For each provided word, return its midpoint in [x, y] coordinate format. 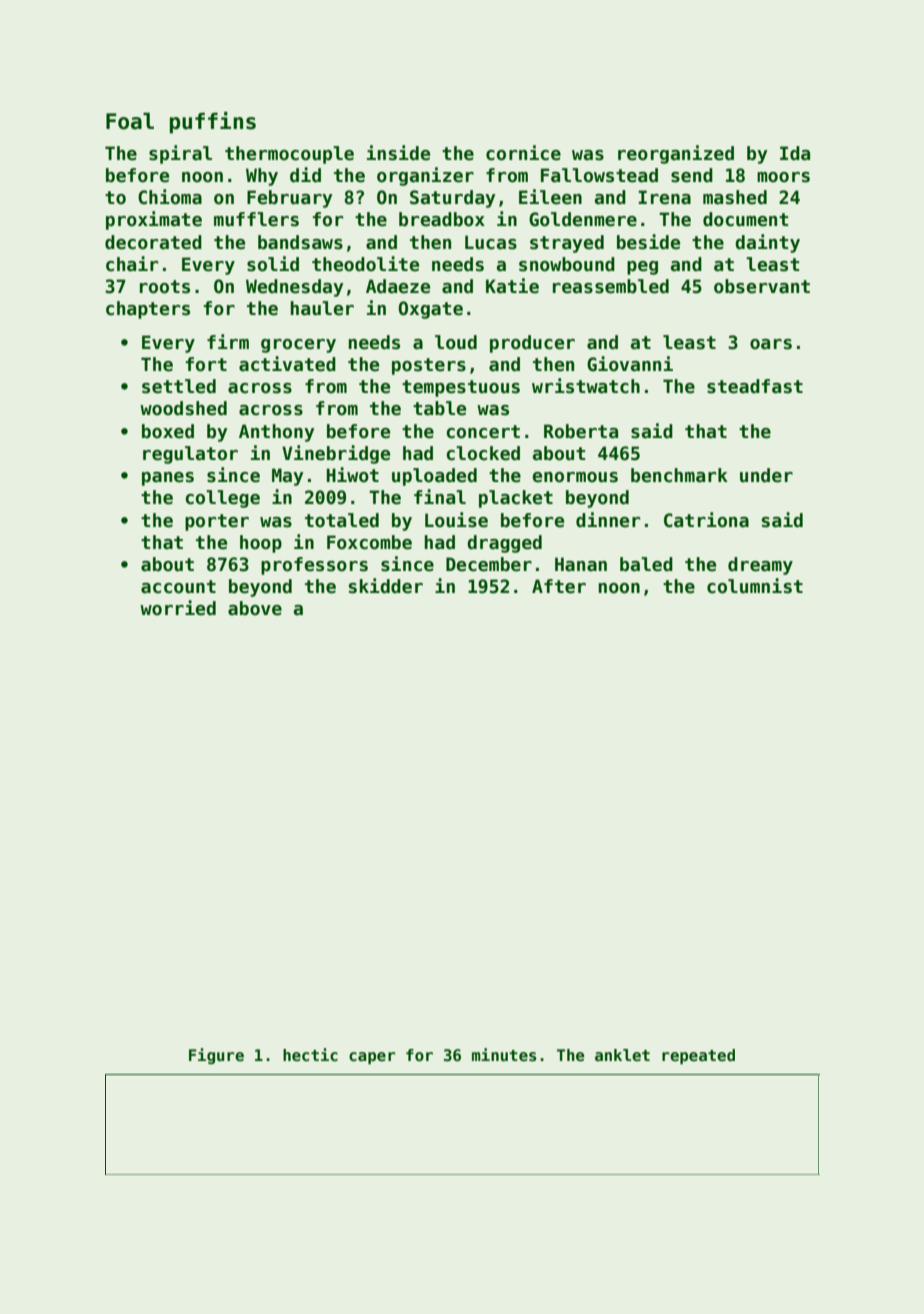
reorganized [676, 154]
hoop [261, 544]
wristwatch [586, 386]
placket [516, 499]
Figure [216, 1056]
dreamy [760, 566]
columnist [755, 586]
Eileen [550, 197]
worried [178, 608]
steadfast [755, 386]
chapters [148, 310]
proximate [154, 220]
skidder [386, 586]
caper [372, 1058]
